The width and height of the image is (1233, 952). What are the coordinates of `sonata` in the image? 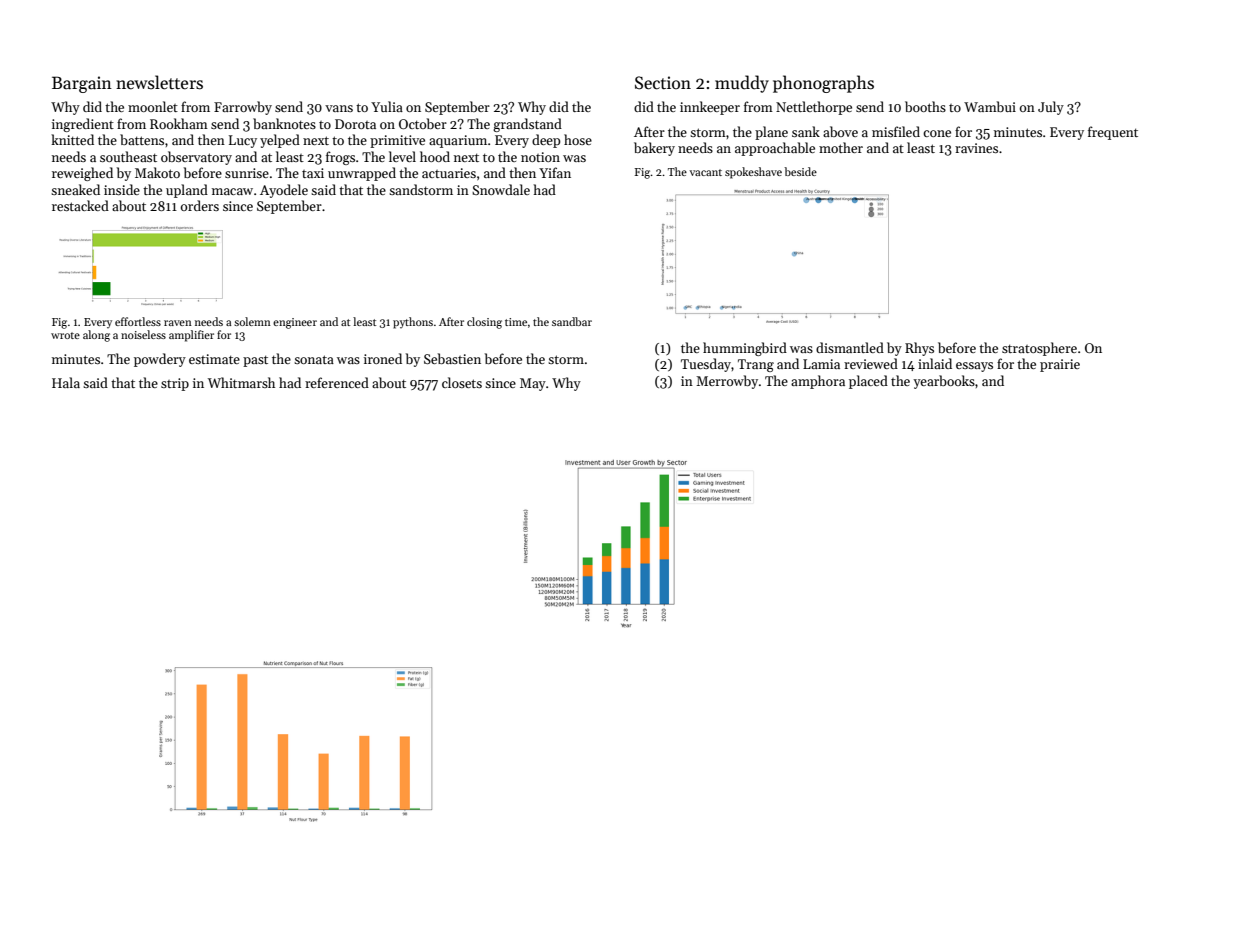 It's located at (314, 359).
